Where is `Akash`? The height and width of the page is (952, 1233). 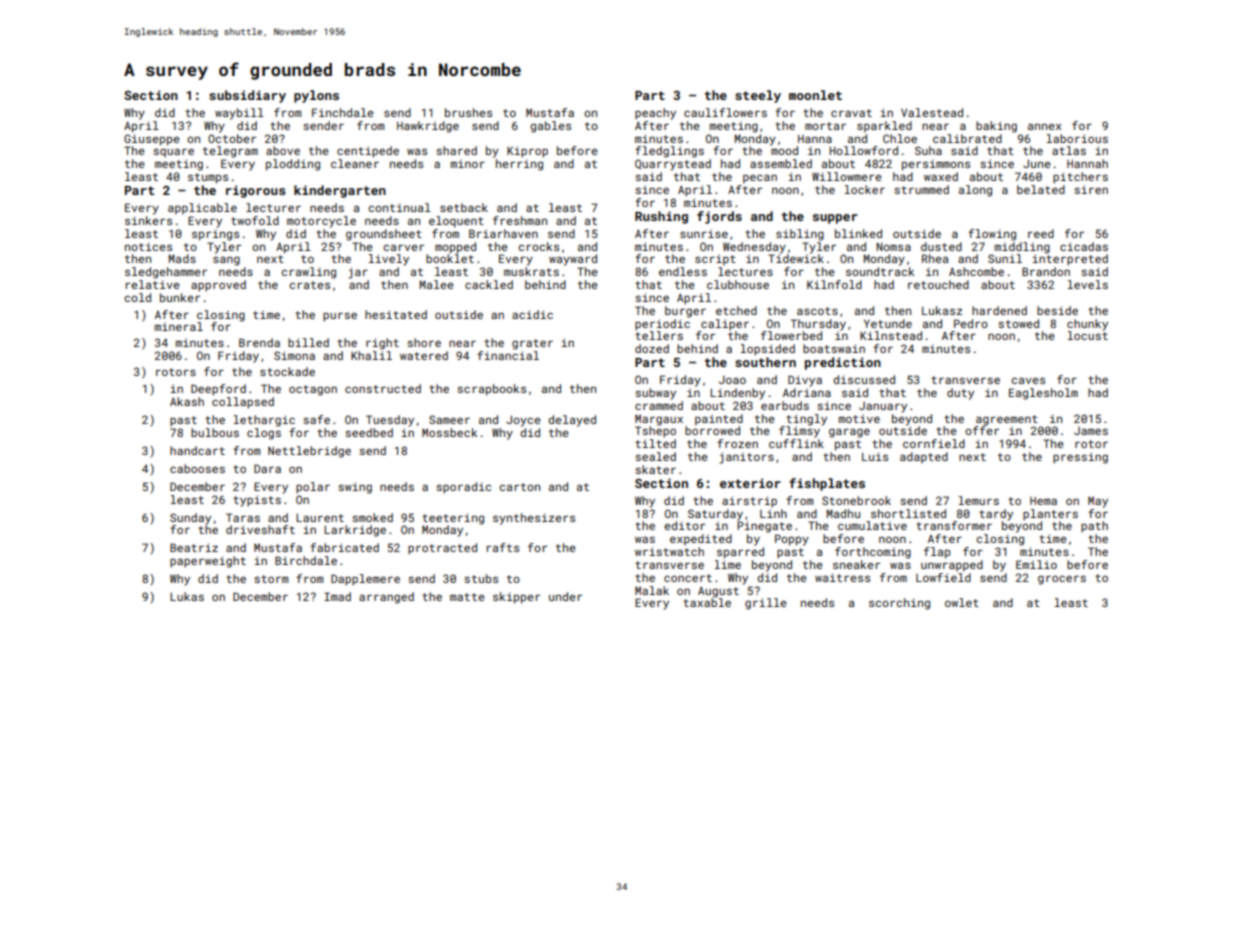 Akash is located at coordinates (187, 401).
